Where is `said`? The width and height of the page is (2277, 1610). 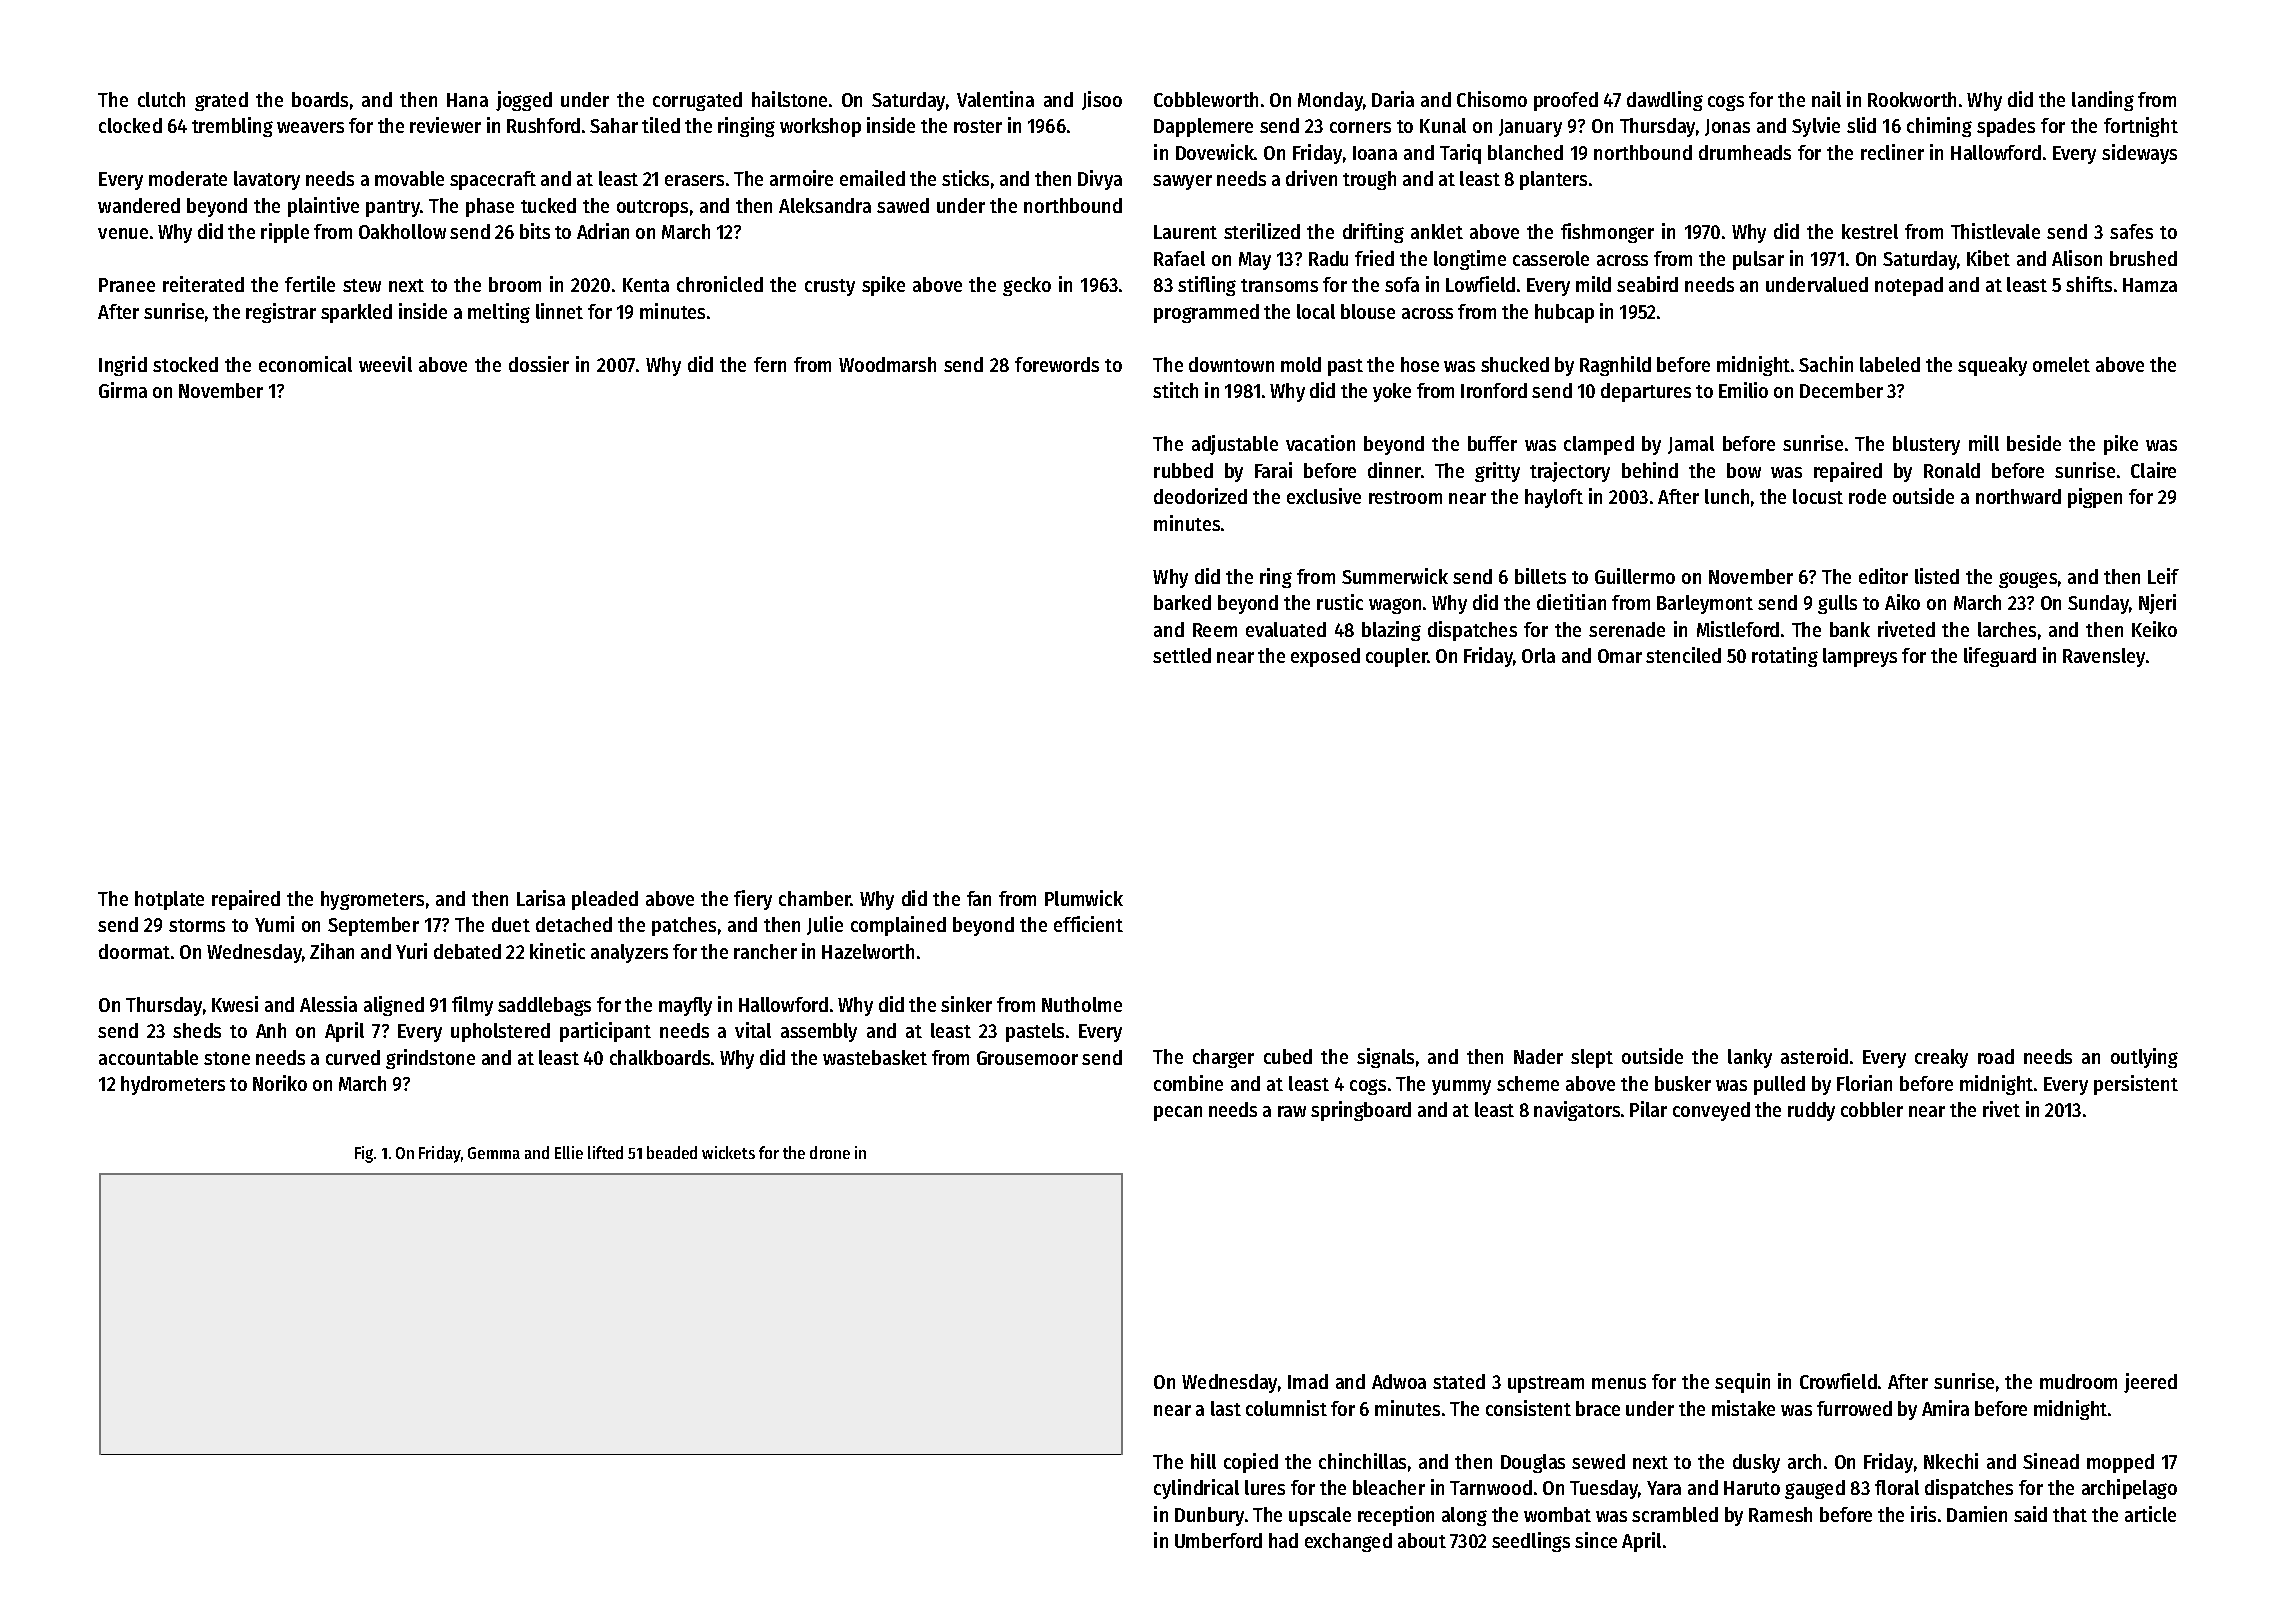
said is located at coordinates (2030, 1514).
